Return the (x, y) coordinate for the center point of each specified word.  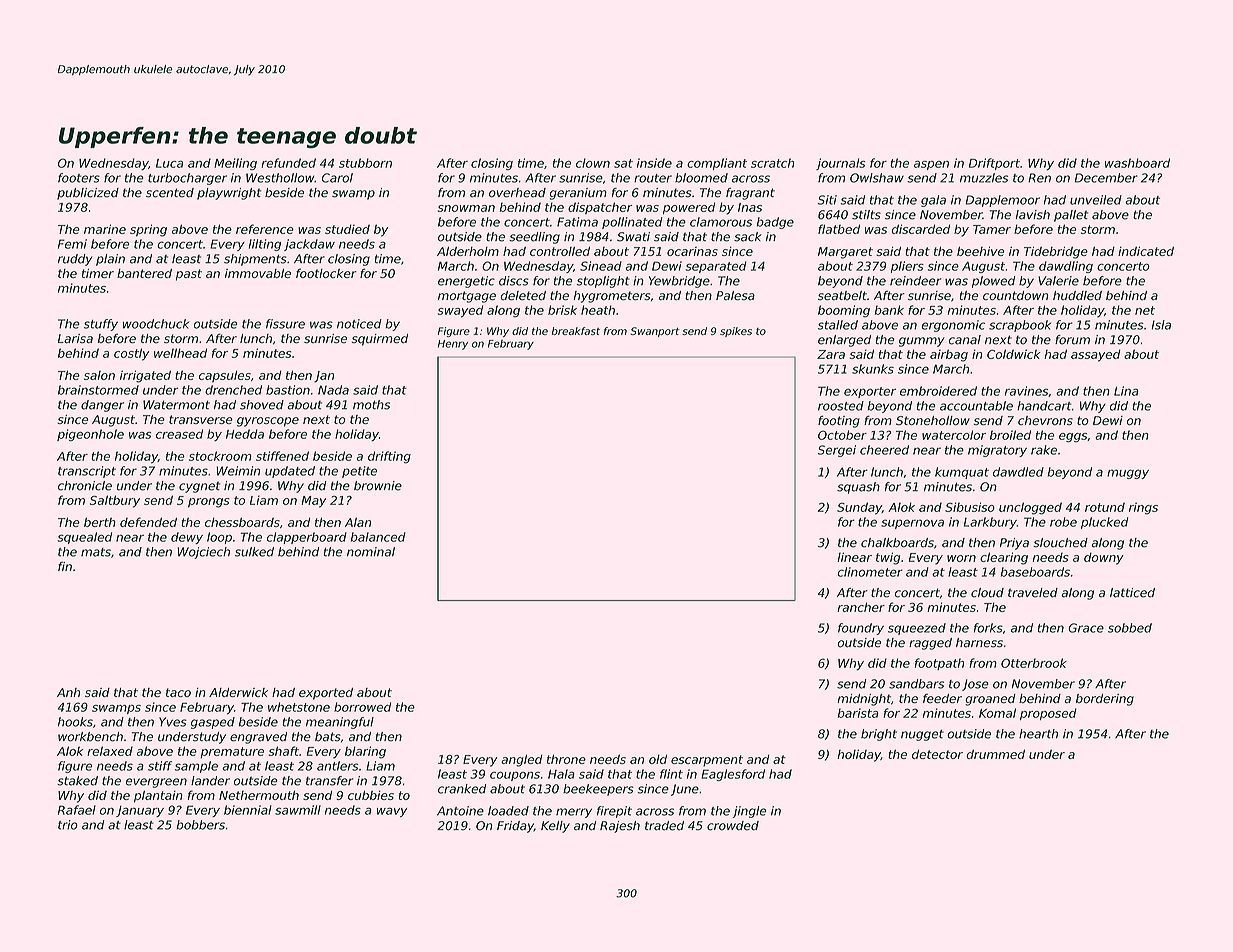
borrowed (362, 707)
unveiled (1096, 200)
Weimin (238, 471)
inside (654, 163)
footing (839, 421)
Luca (169, 163)
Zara (831, 354)
